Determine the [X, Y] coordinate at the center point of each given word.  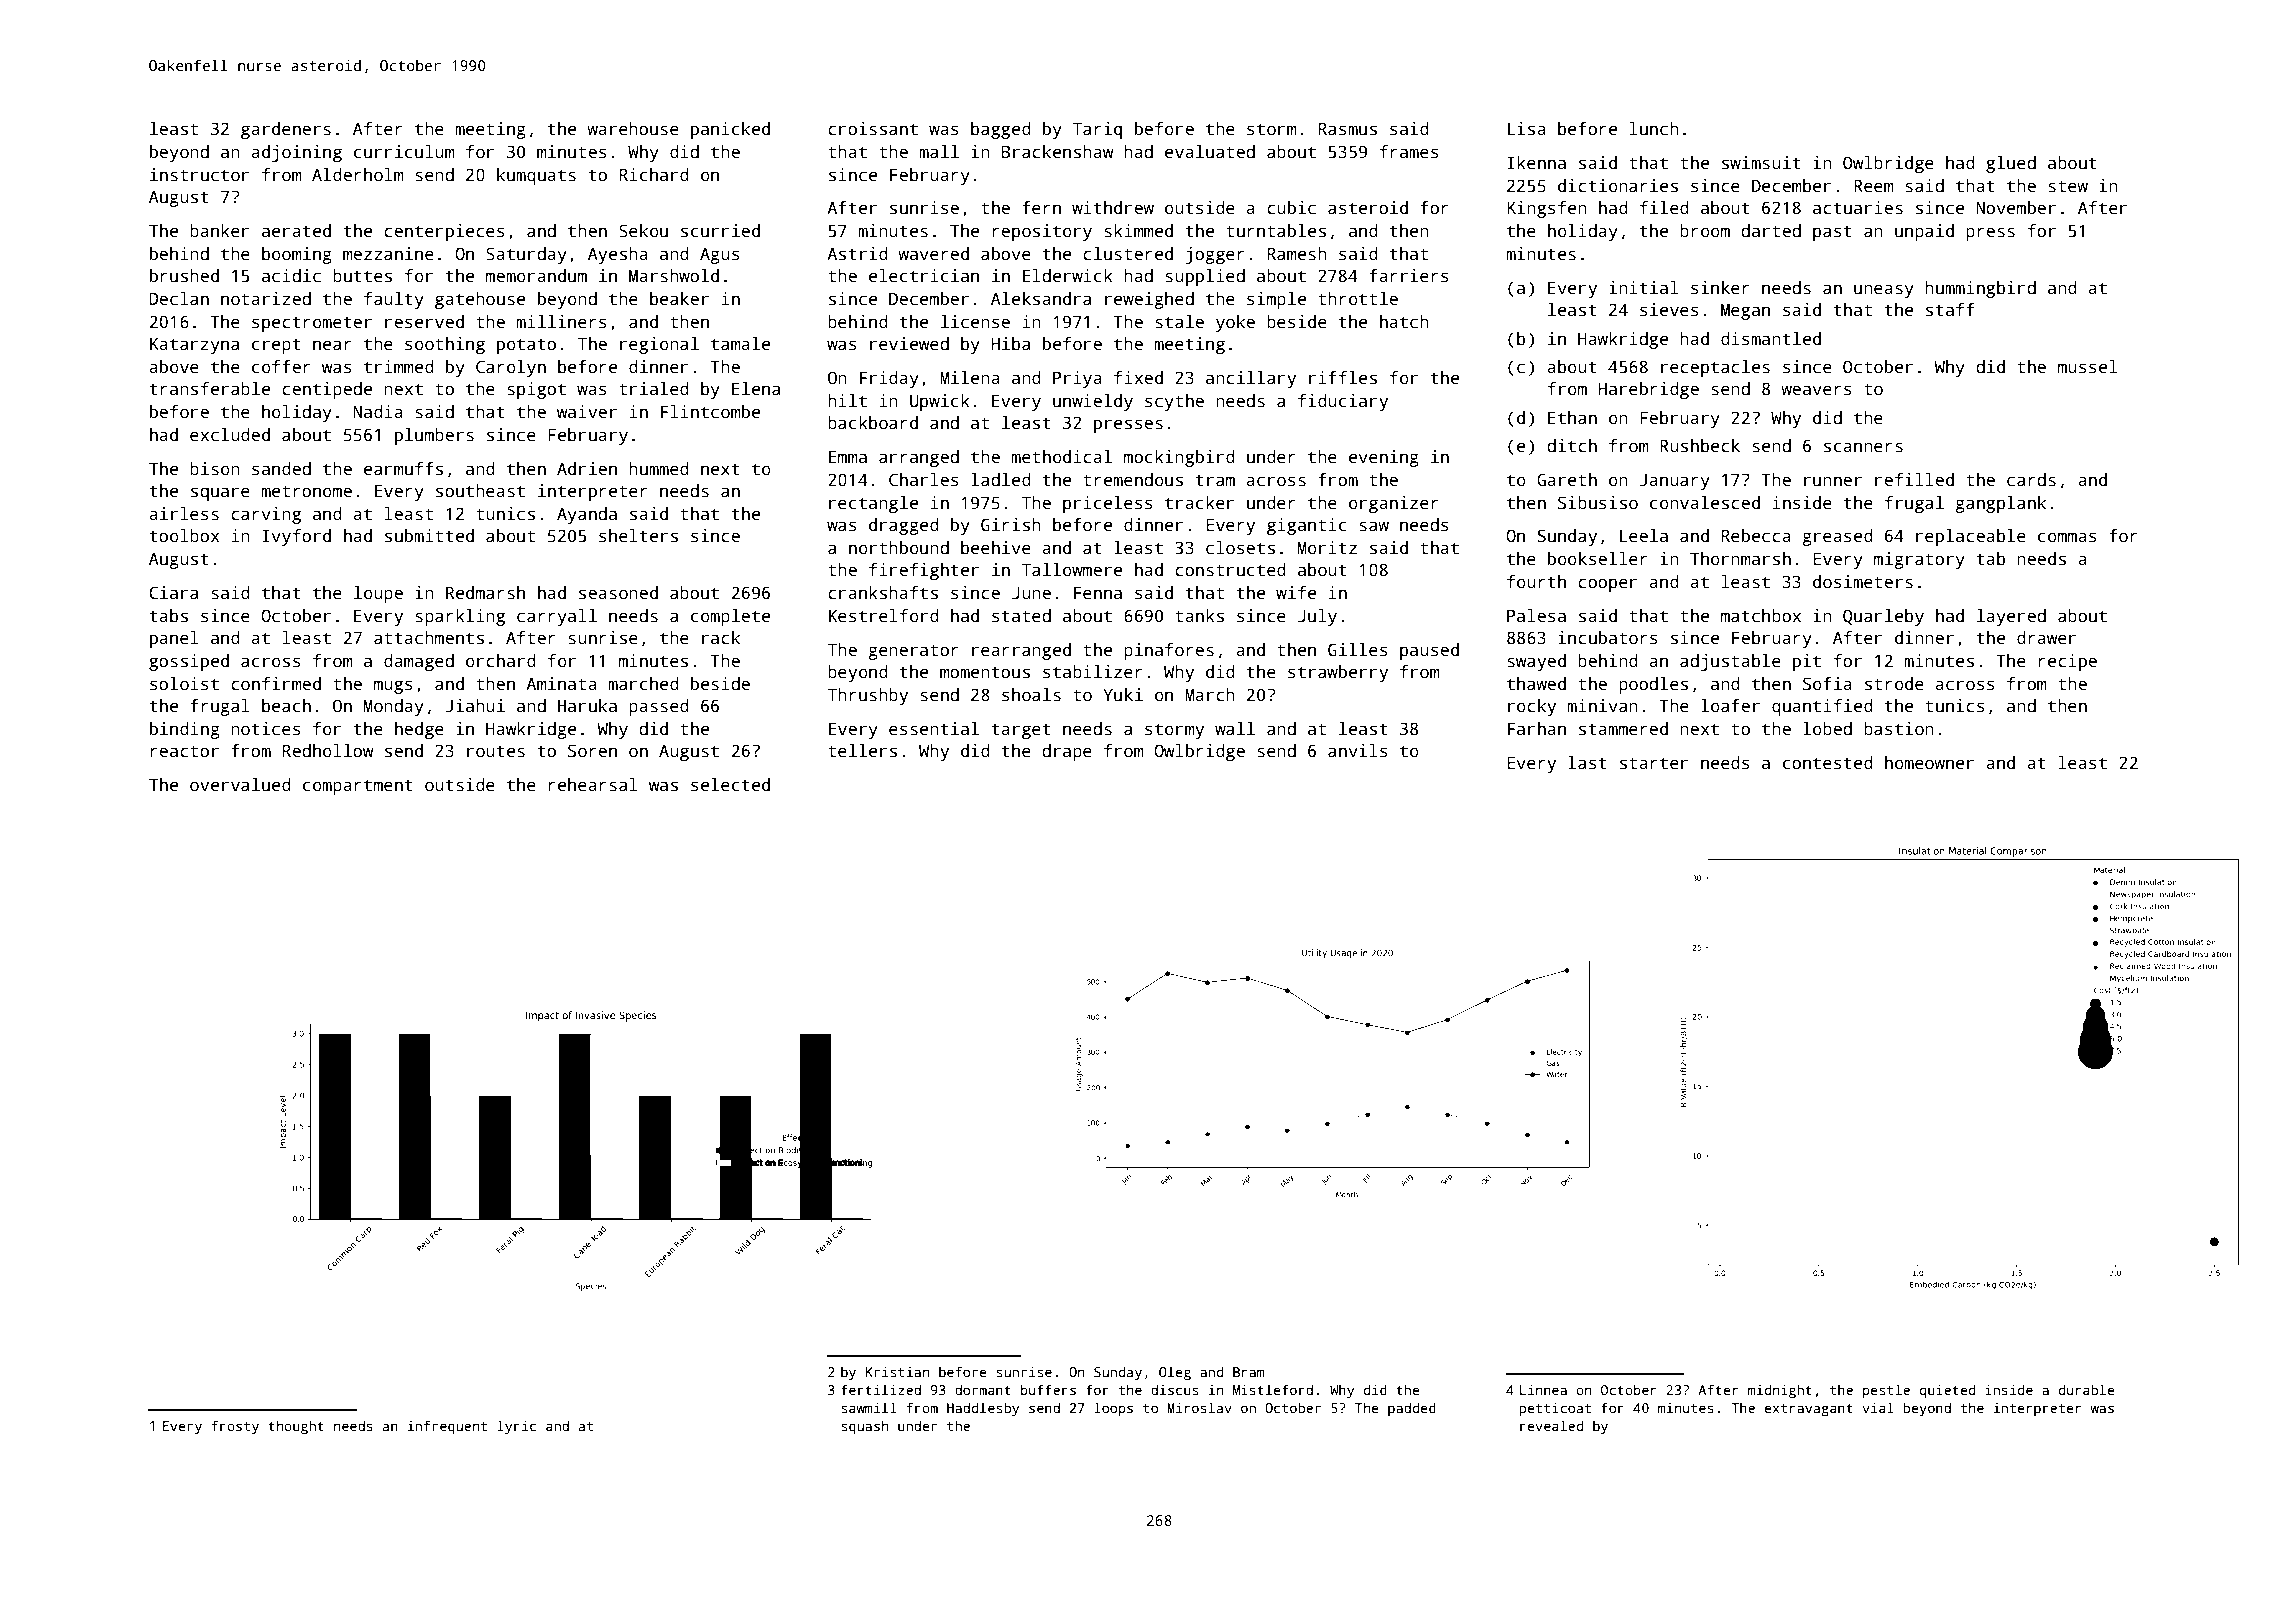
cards [2031, 480]
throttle [1358, 299]
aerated [296, 231]
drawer [2046, 638]
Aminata [561, 684]
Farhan [1537, 729]
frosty [235, 1427]
